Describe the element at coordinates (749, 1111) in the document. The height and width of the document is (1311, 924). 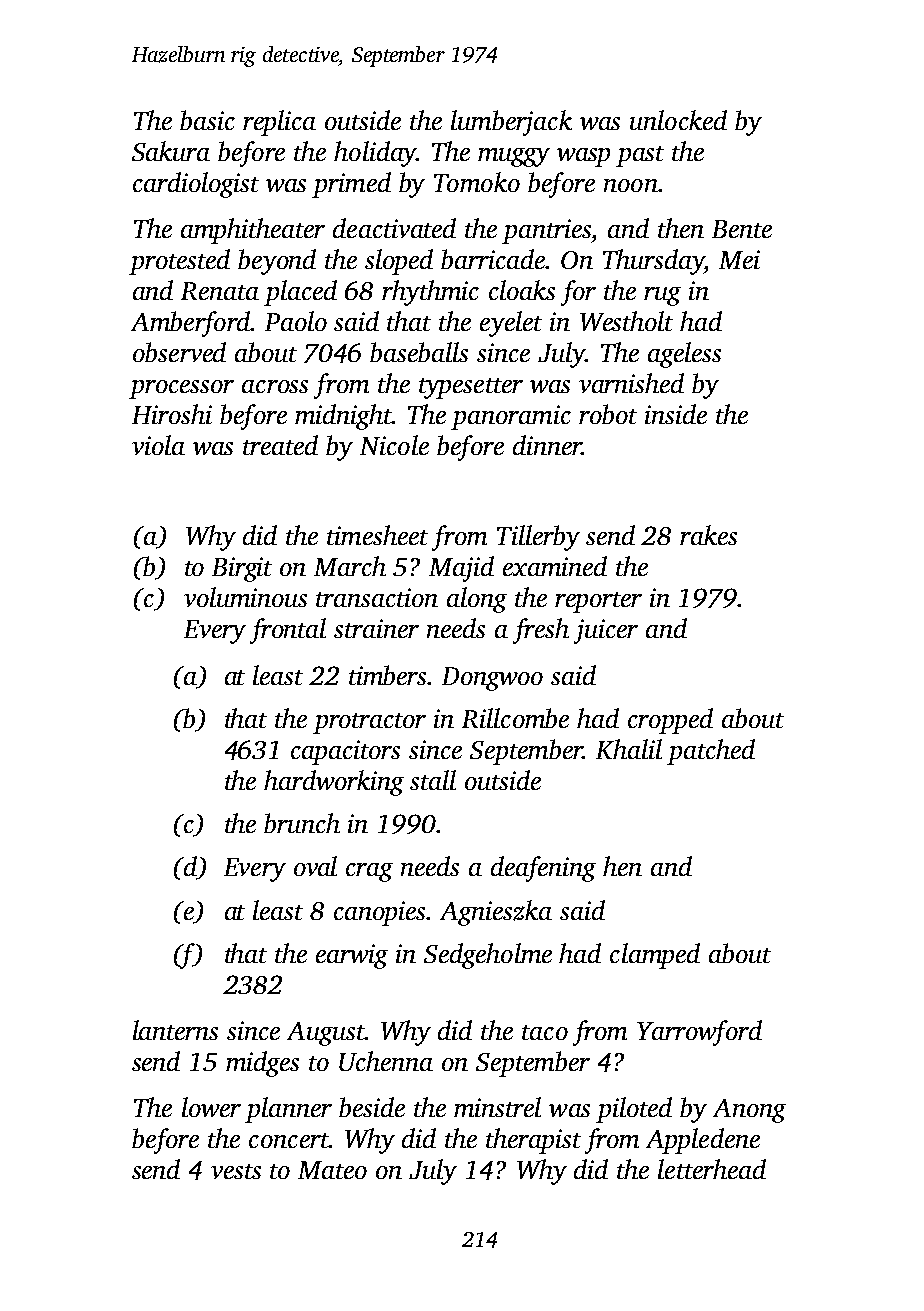
I see `Anong` at that location.
